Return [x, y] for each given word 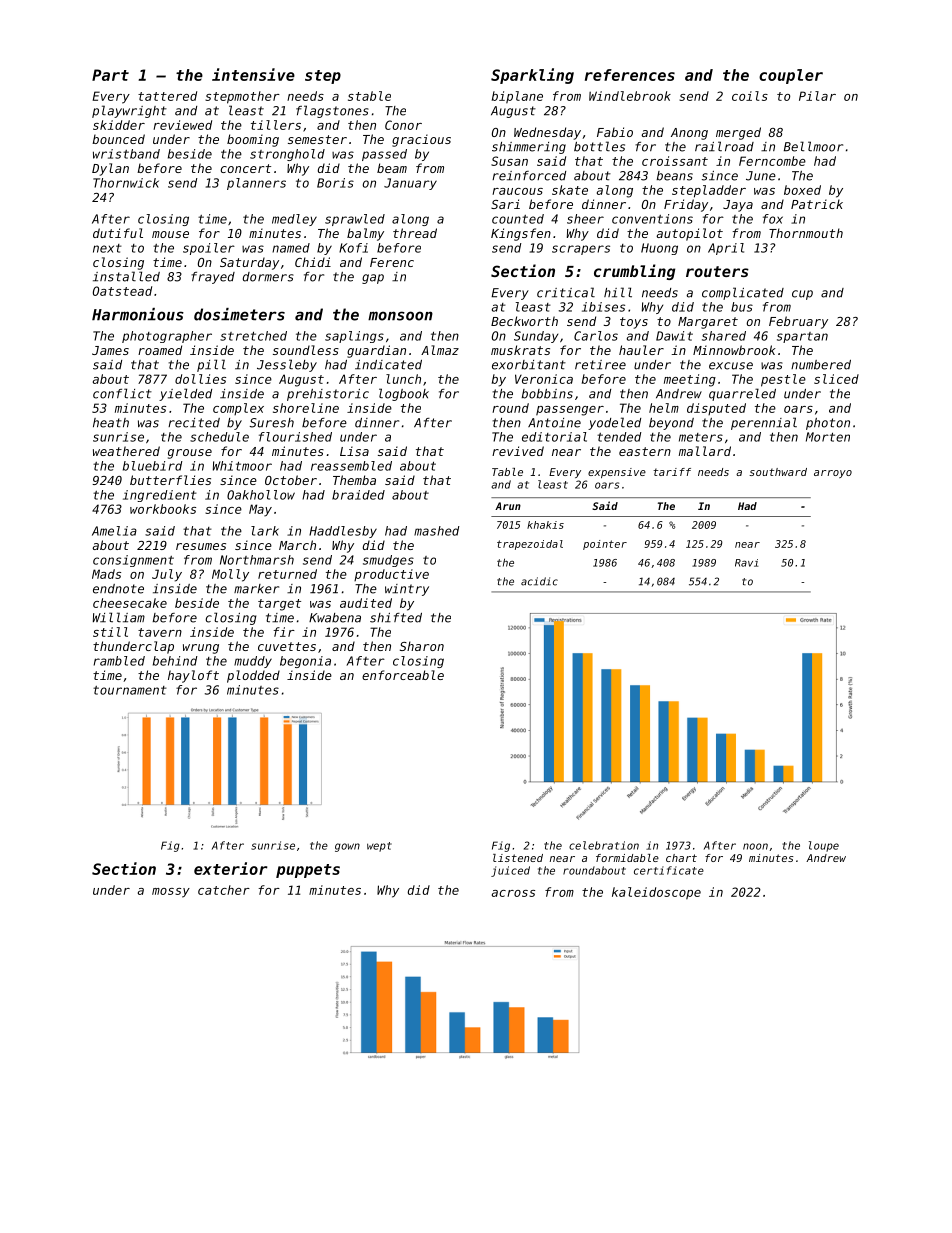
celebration [604, 845]
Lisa [354, 451]
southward [778, 472]
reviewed [182, 125]
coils [750, 96]
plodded [253, 676]
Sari [505, 204]
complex [238, 409]
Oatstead [122, 291]
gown [347, 847]
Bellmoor [813, 146]
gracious [421, 140]
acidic [539, 581]
